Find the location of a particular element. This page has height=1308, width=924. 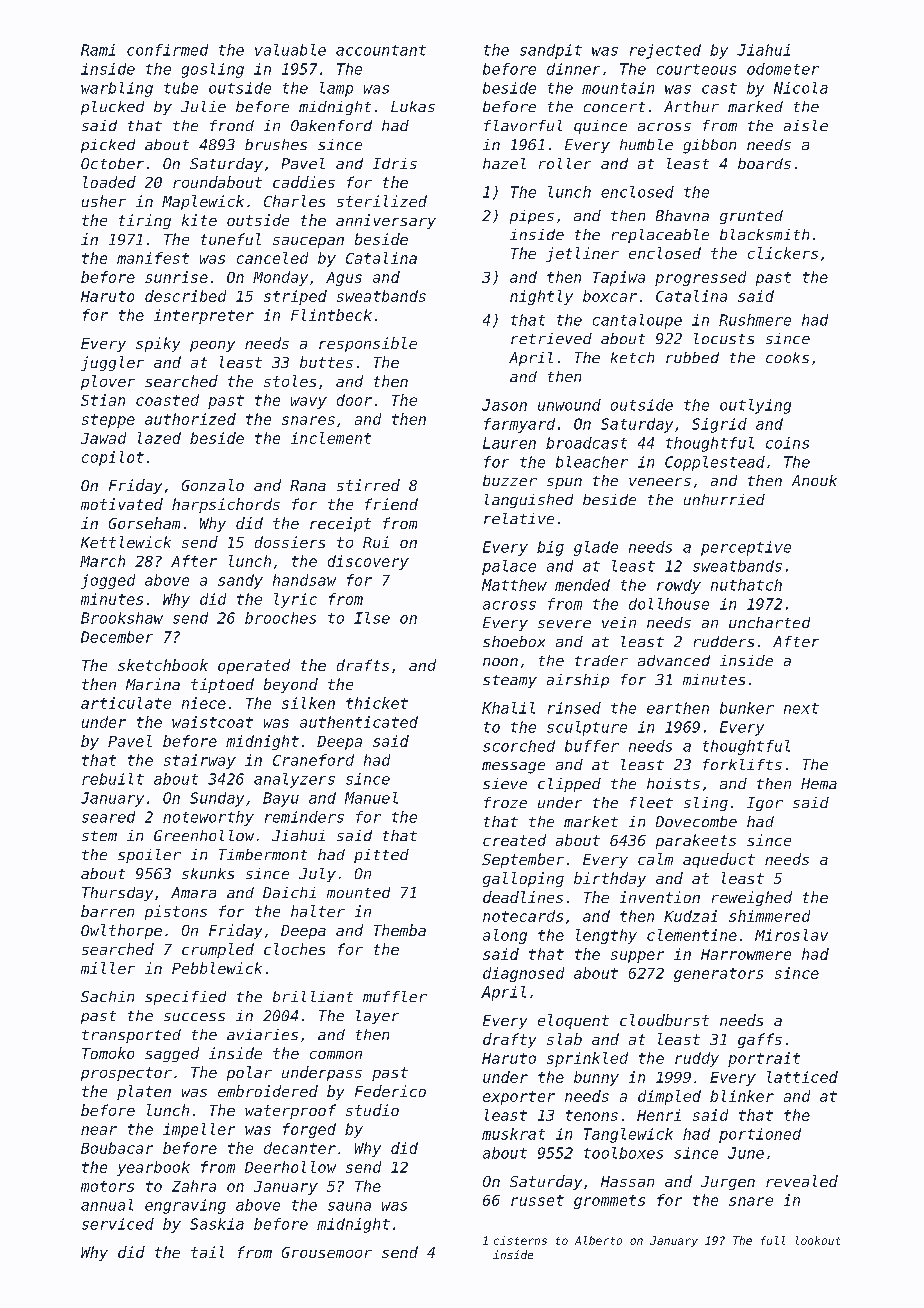

seared is located at coordinates (108, 817).
